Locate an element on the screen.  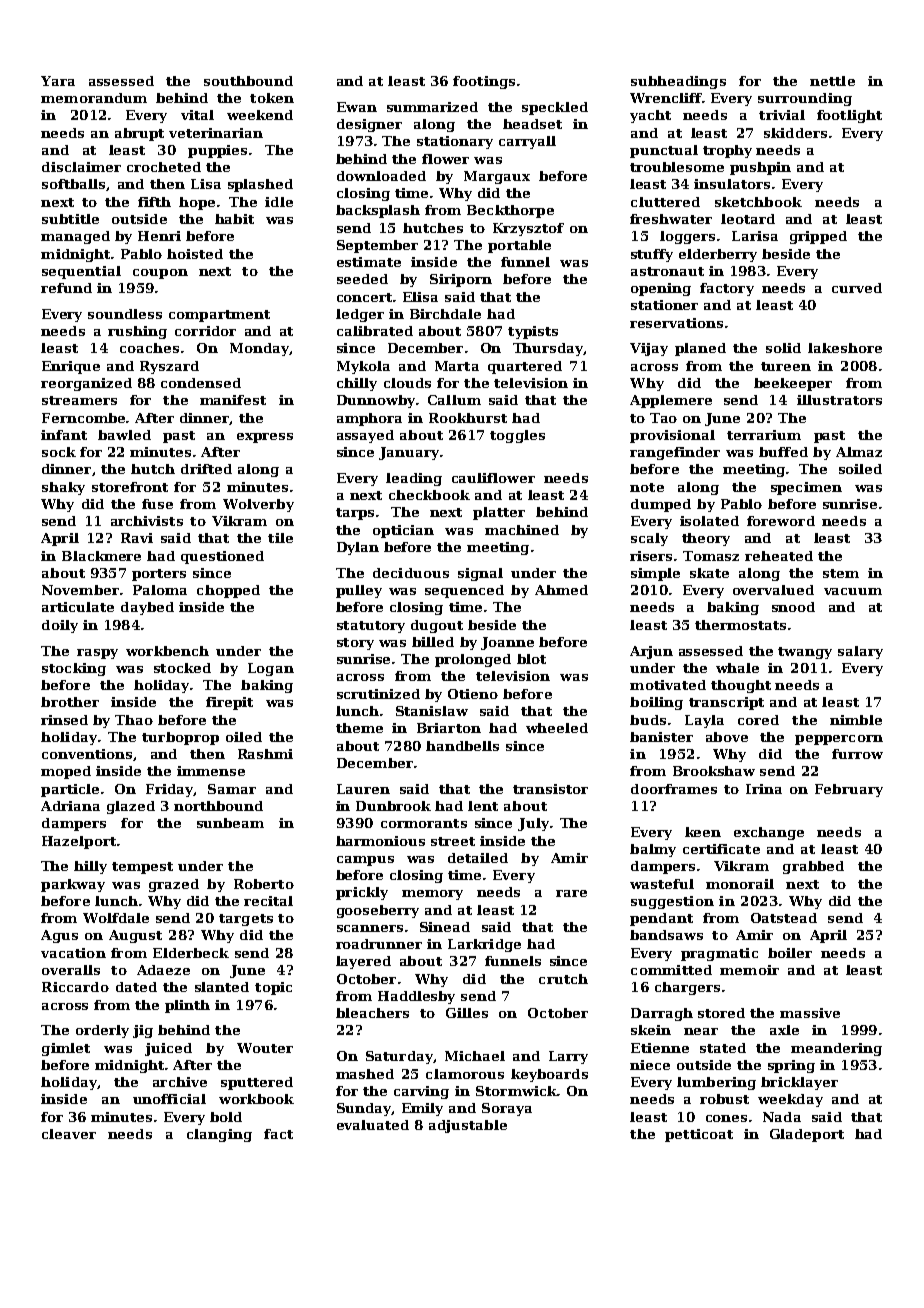
archive is located at coordinates (180, 1082).
